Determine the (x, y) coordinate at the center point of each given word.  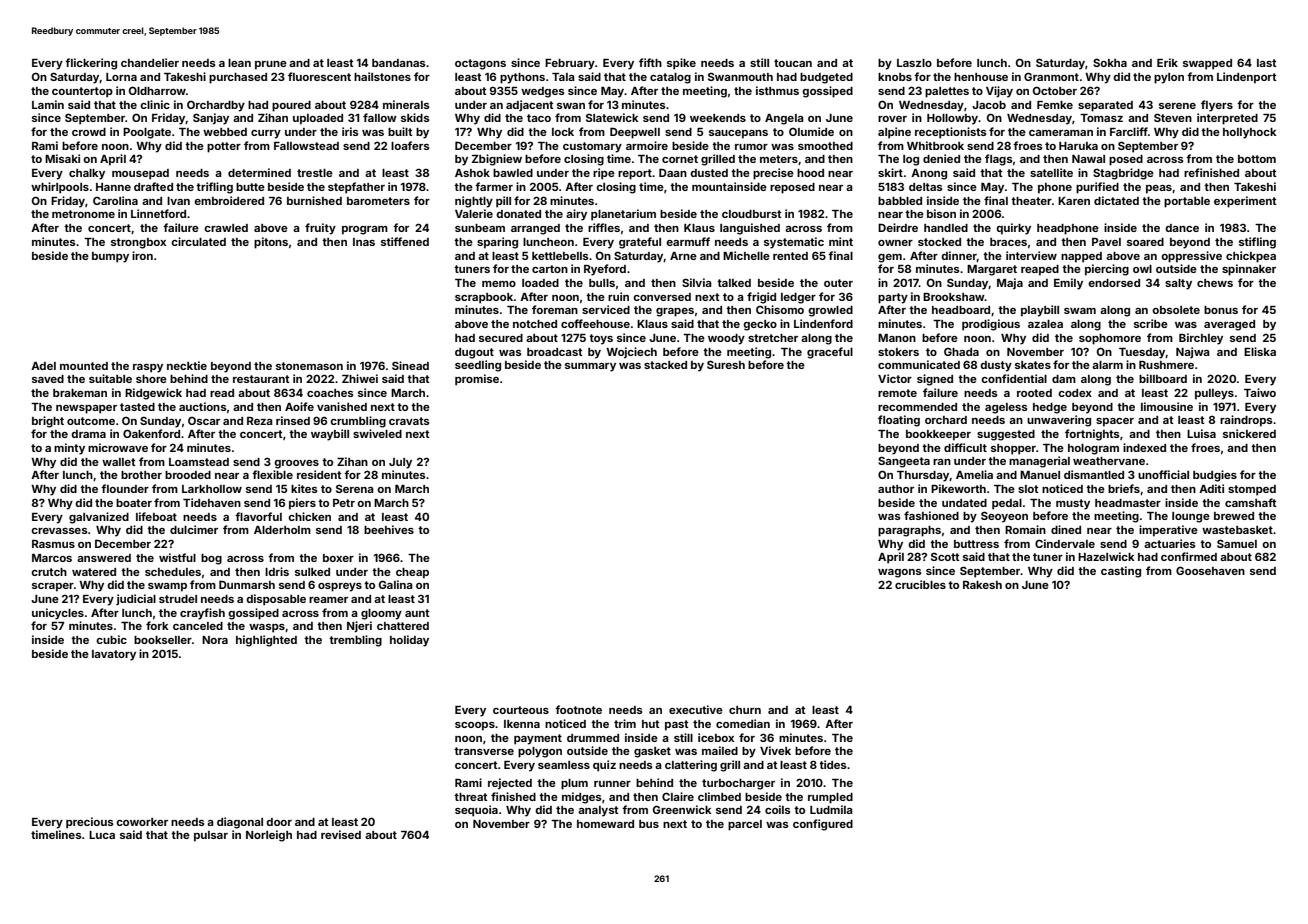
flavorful (258, 516)
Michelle (746, 255)
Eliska (1260, 351)
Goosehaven (1210, 570)
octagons (480, 64)
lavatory (114, 655)
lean (239, 63)
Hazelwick (1106, 556)
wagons (899, 573)
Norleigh (269, 836)
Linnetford (158, 213)
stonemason (309, 366)
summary (590, 367)
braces (1008, 242)
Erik (1167, 62)
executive (696, 709)
